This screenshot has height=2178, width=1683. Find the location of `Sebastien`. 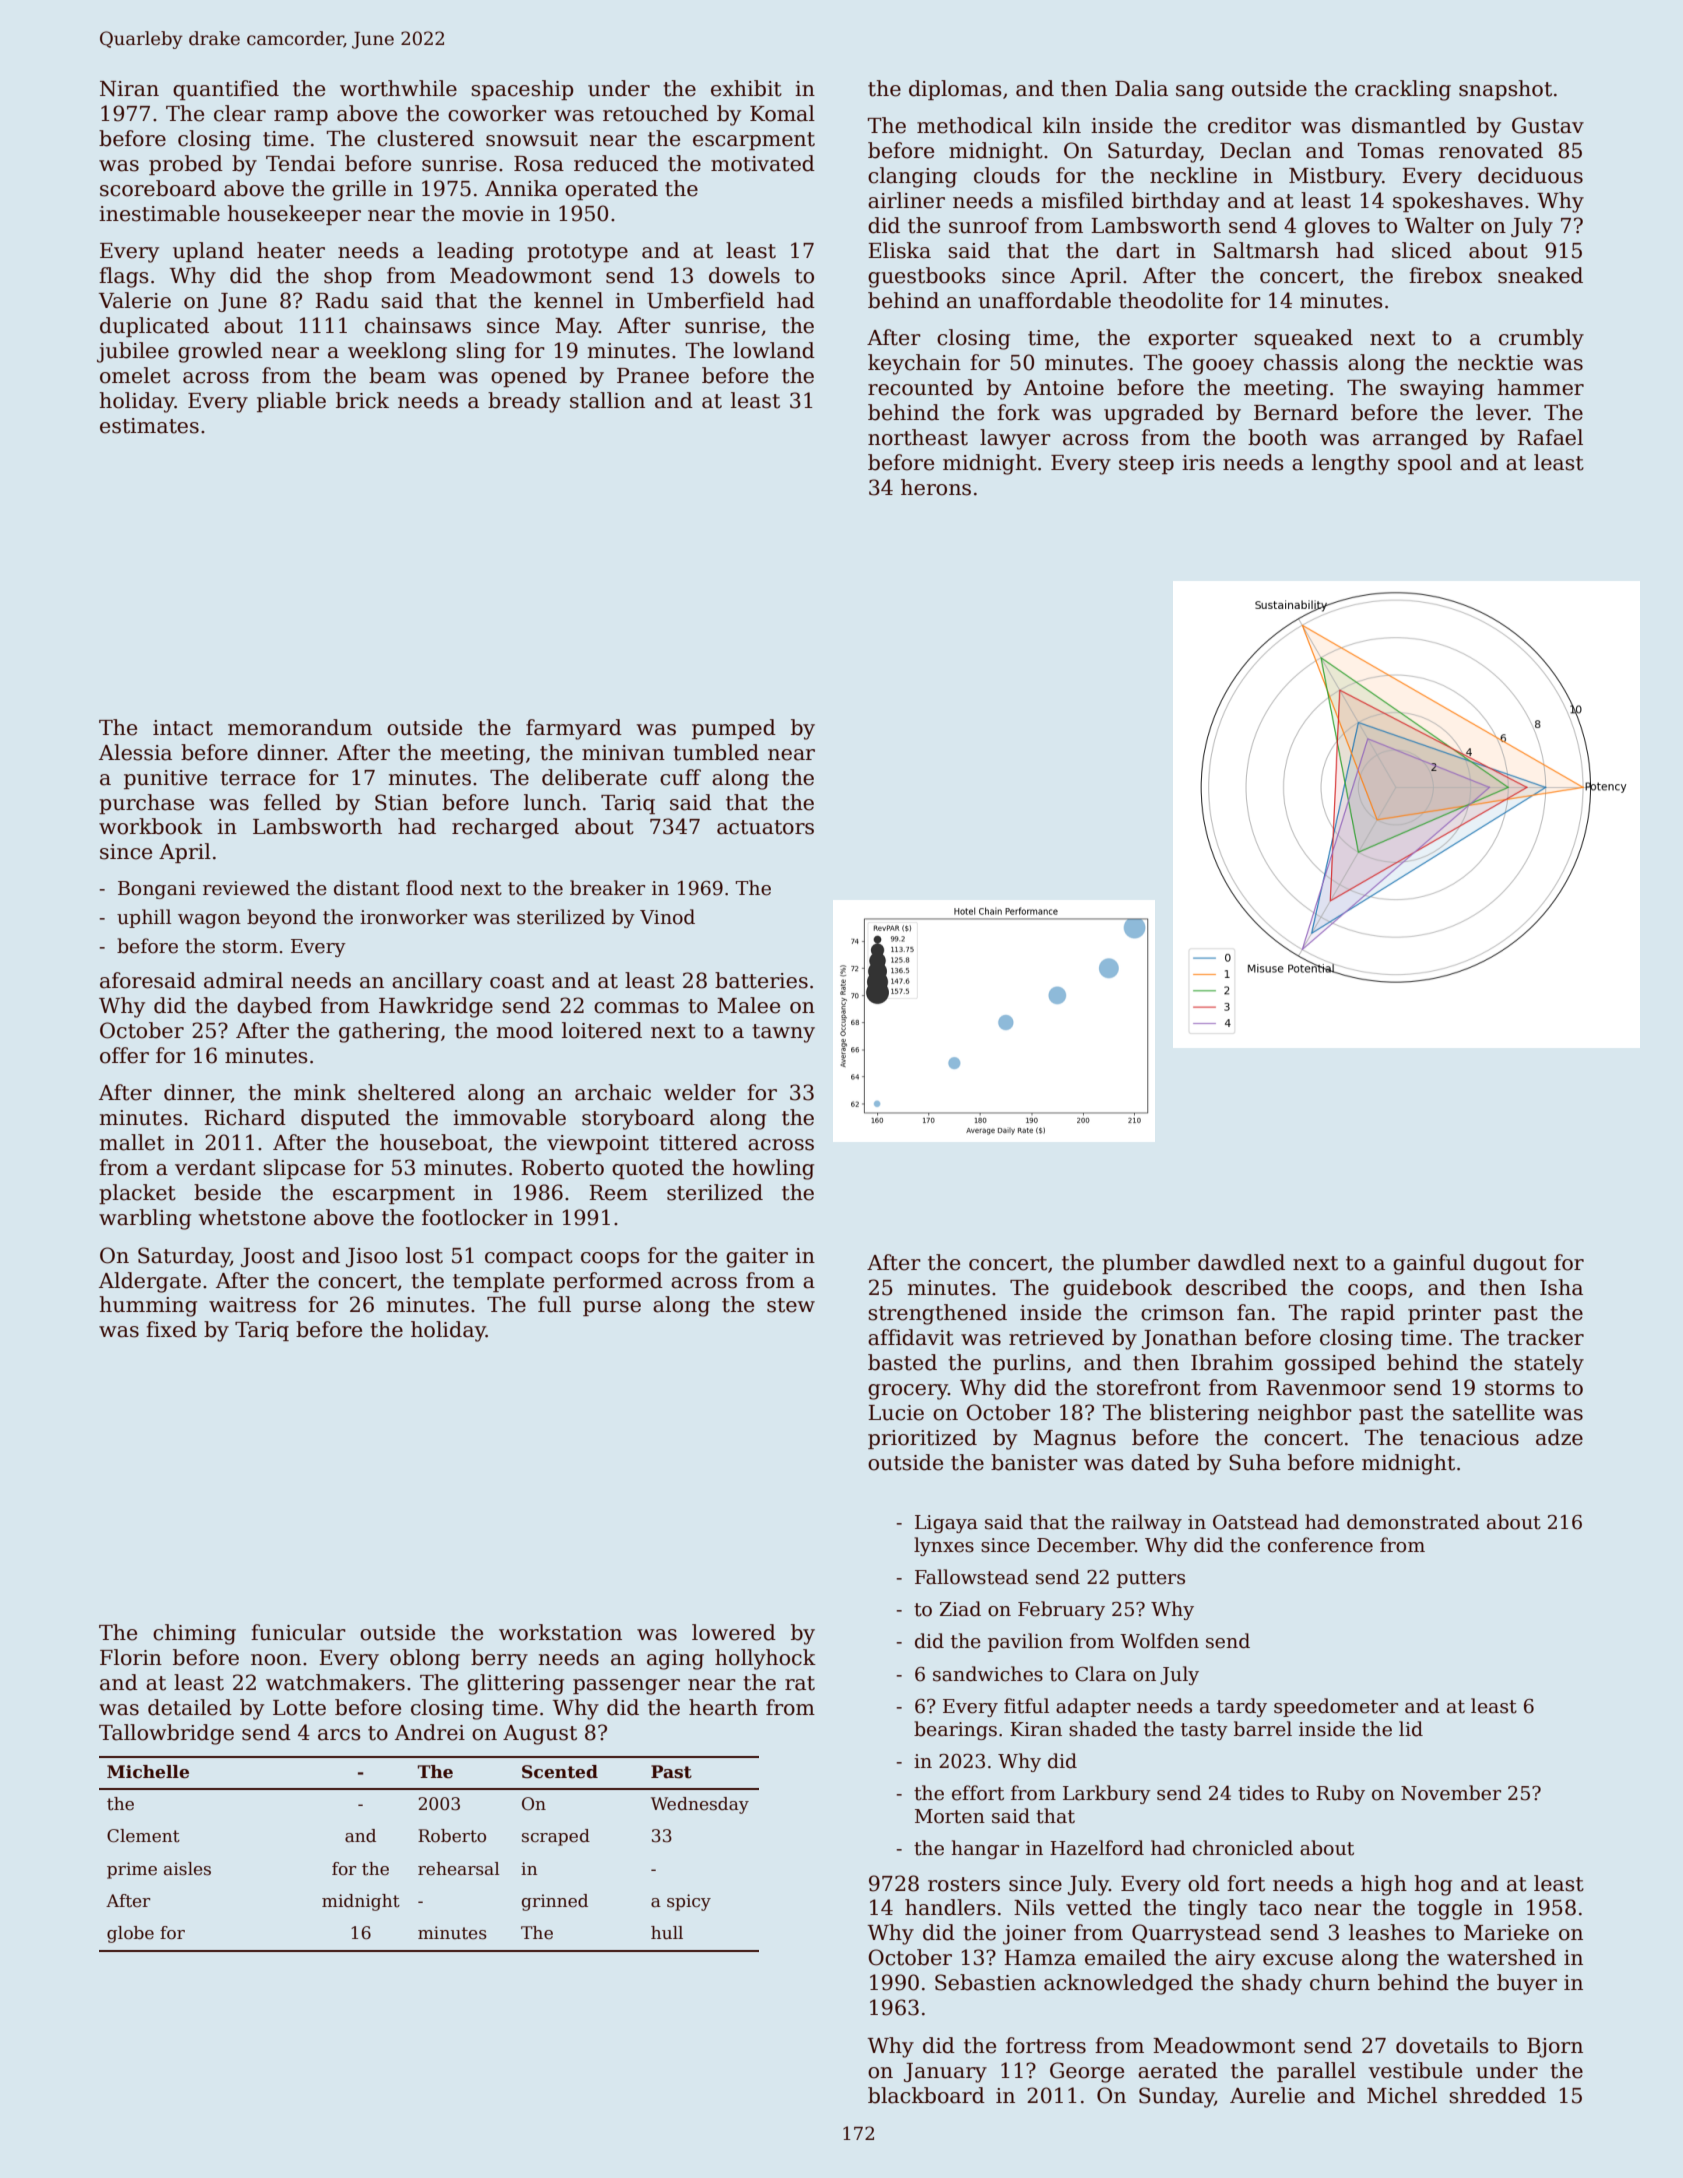

Sebastien is located at coordinates (985, 1982).
